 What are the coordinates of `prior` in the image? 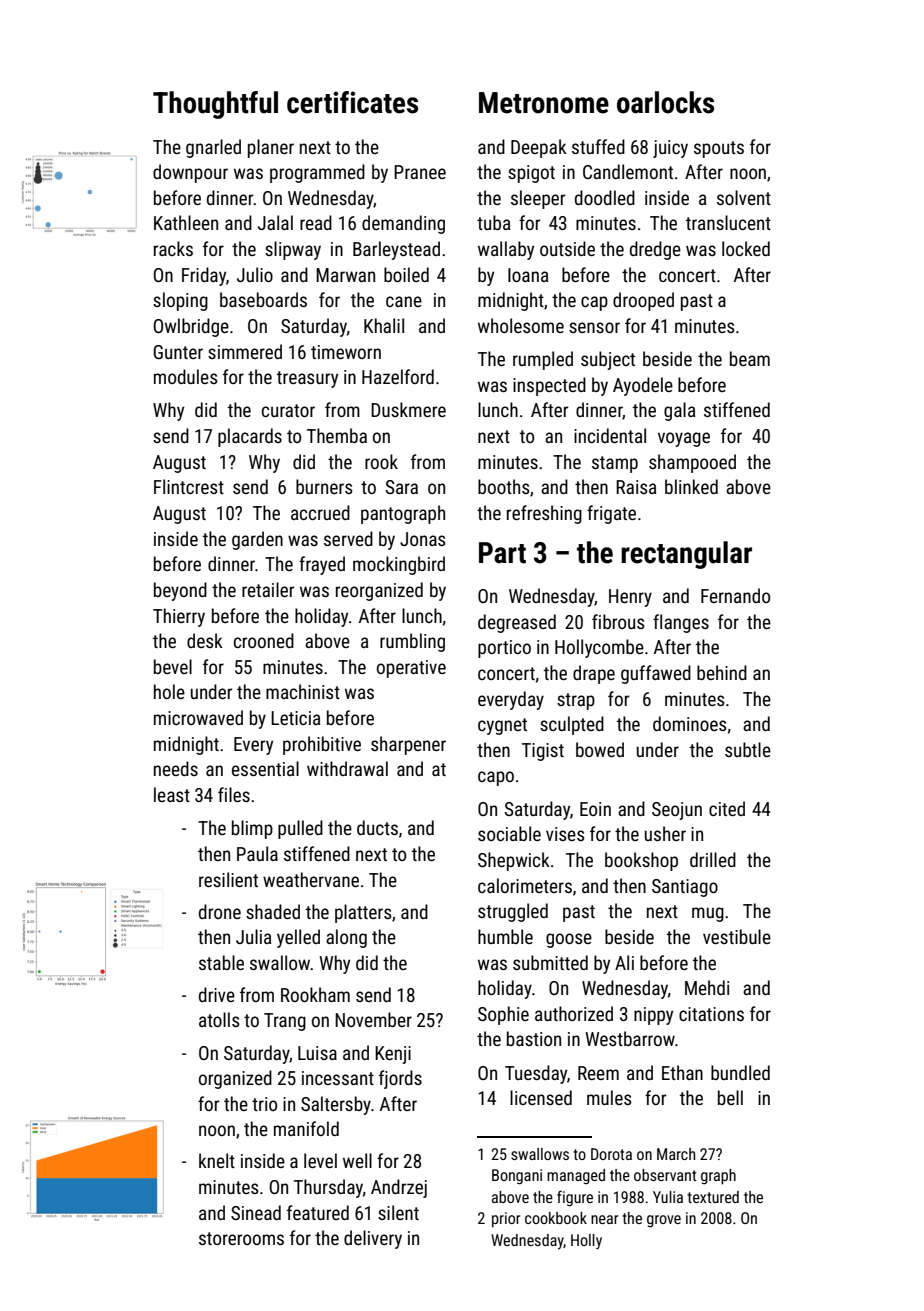 It's located at (506, 1220).
